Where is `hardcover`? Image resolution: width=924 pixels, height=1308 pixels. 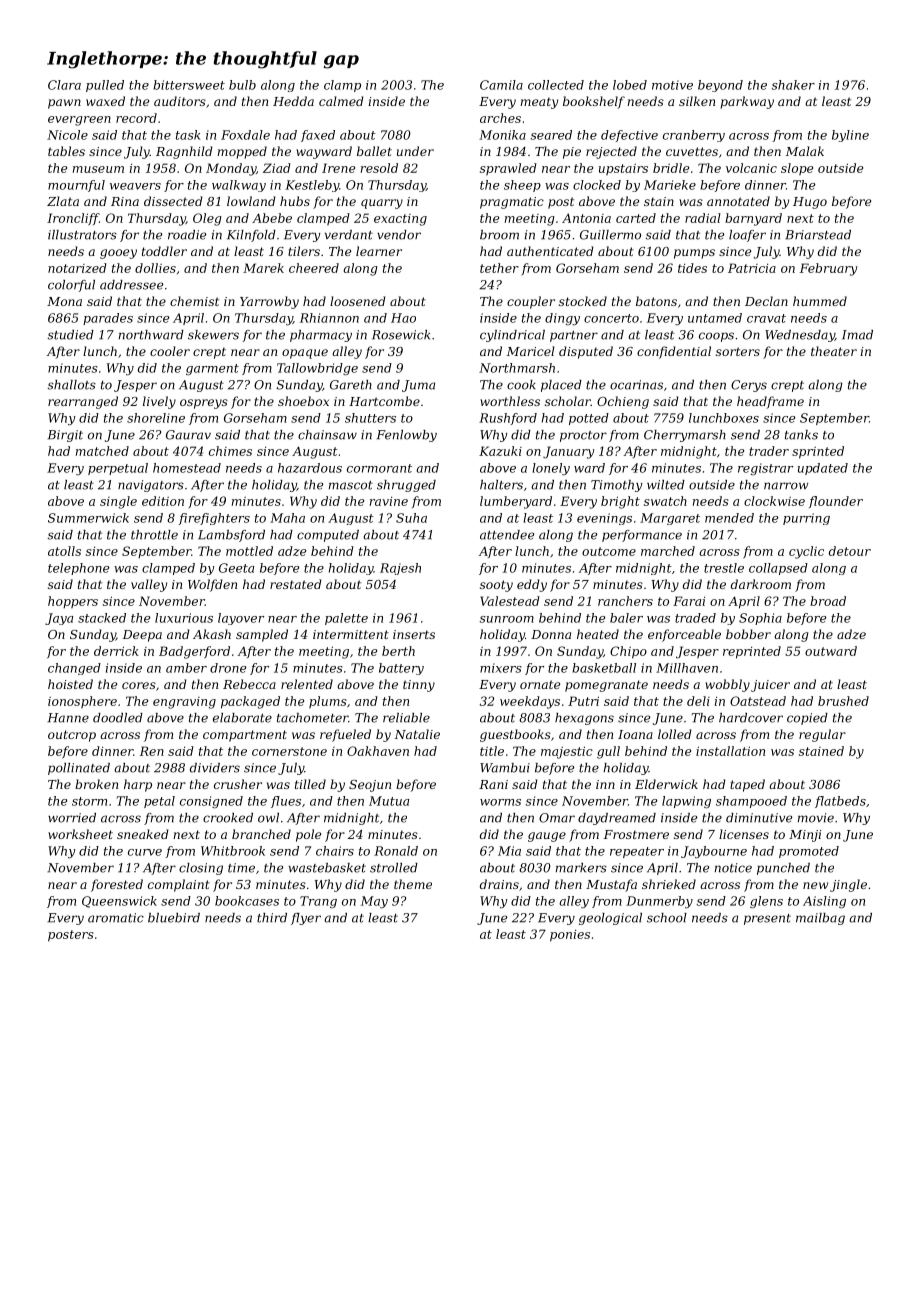 hardcover is located at coordinates (751, 718).
